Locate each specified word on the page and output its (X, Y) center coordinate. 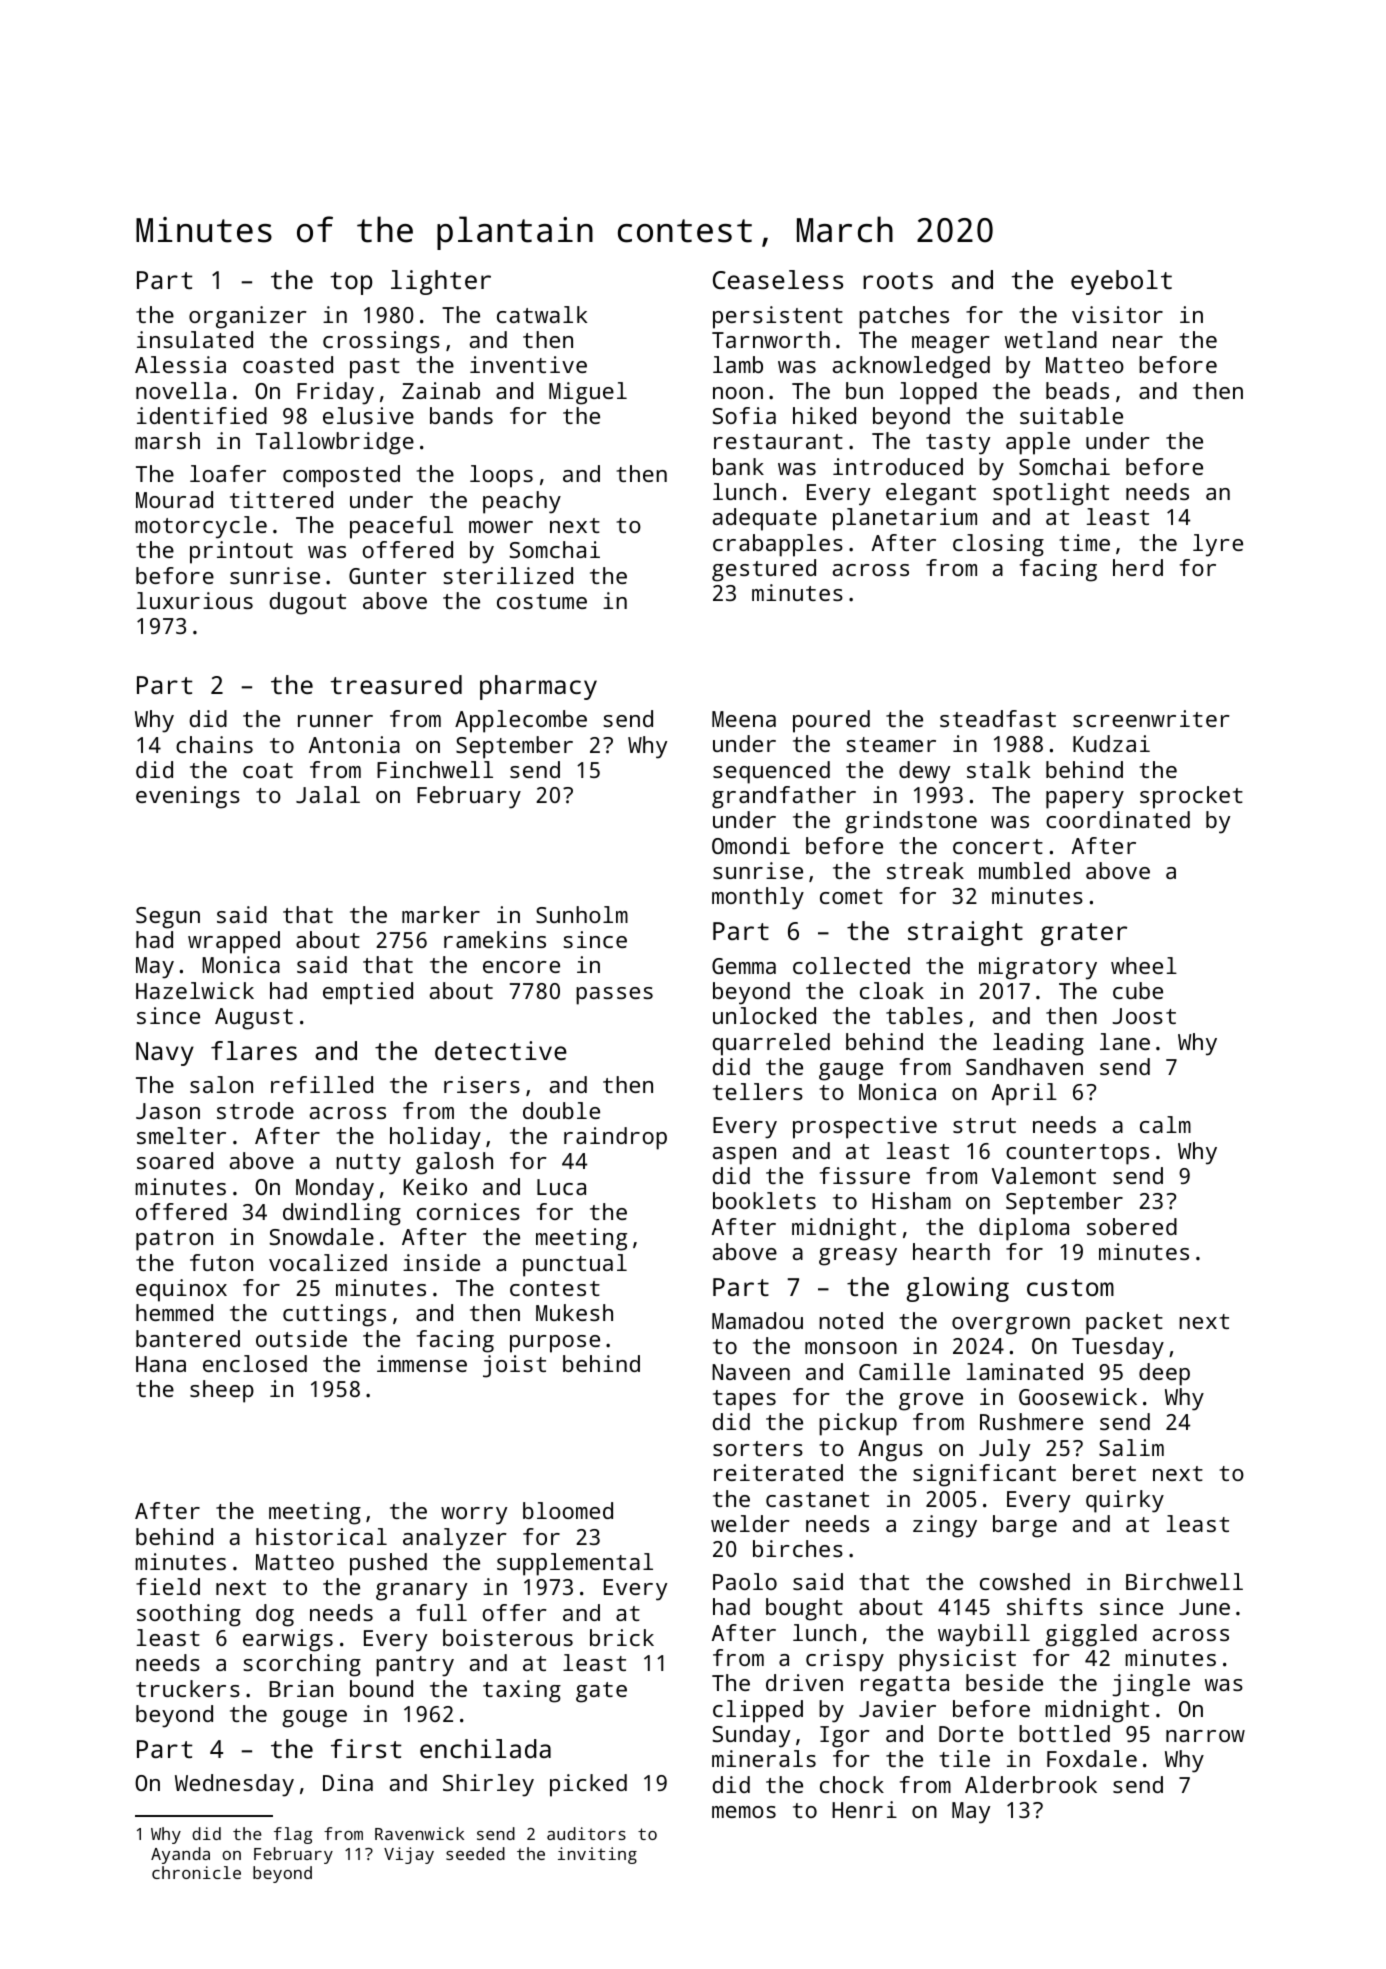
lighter (441, 282)
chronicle (196, 1872)
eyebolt (1121, 282)
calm (1165, 1124)
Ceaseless (778, 279)
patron (174, 1240)
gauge (851, 1072)
